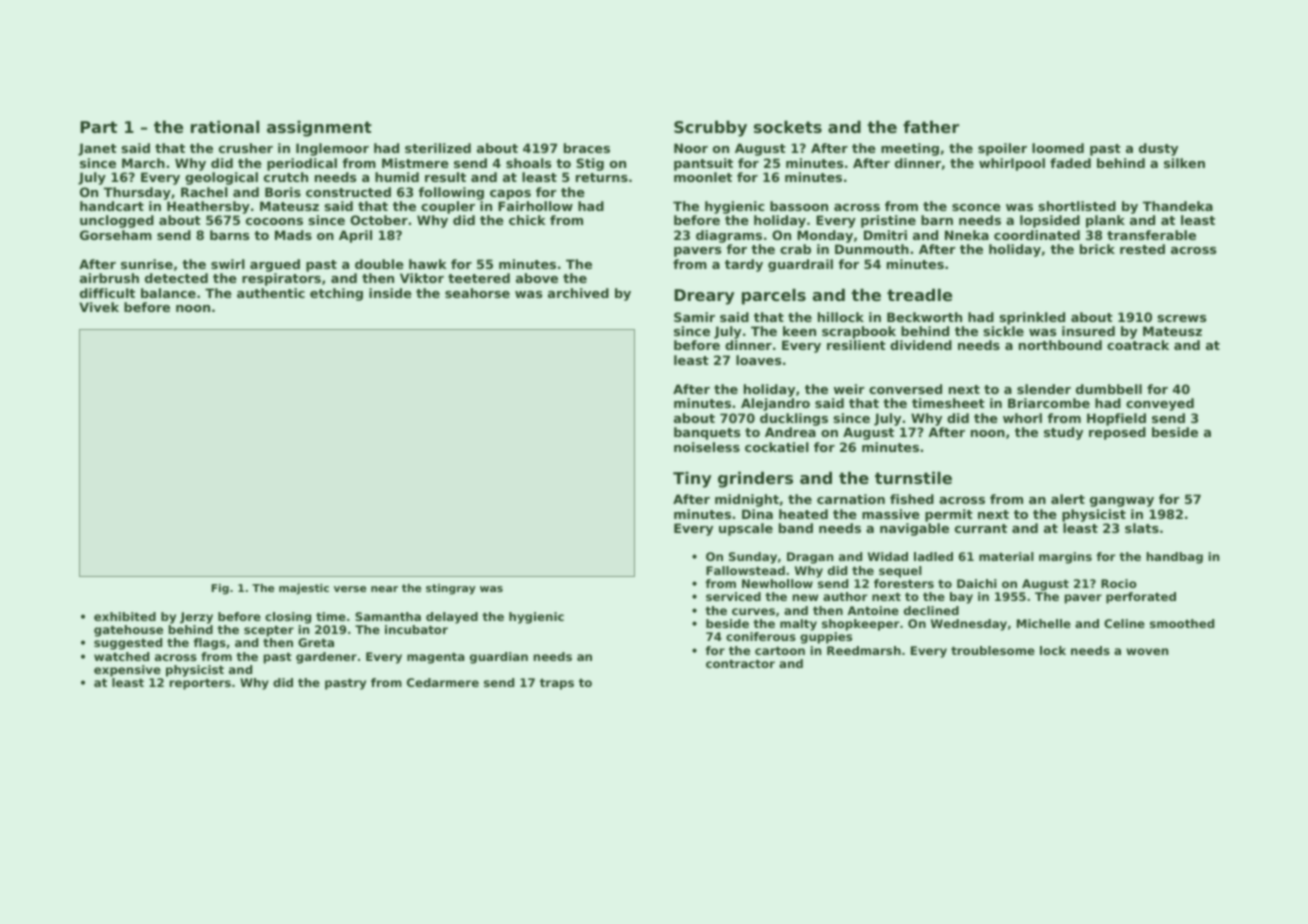 The image size is (1308, 924). I want to click on Scrubby, so click(710, 128).
